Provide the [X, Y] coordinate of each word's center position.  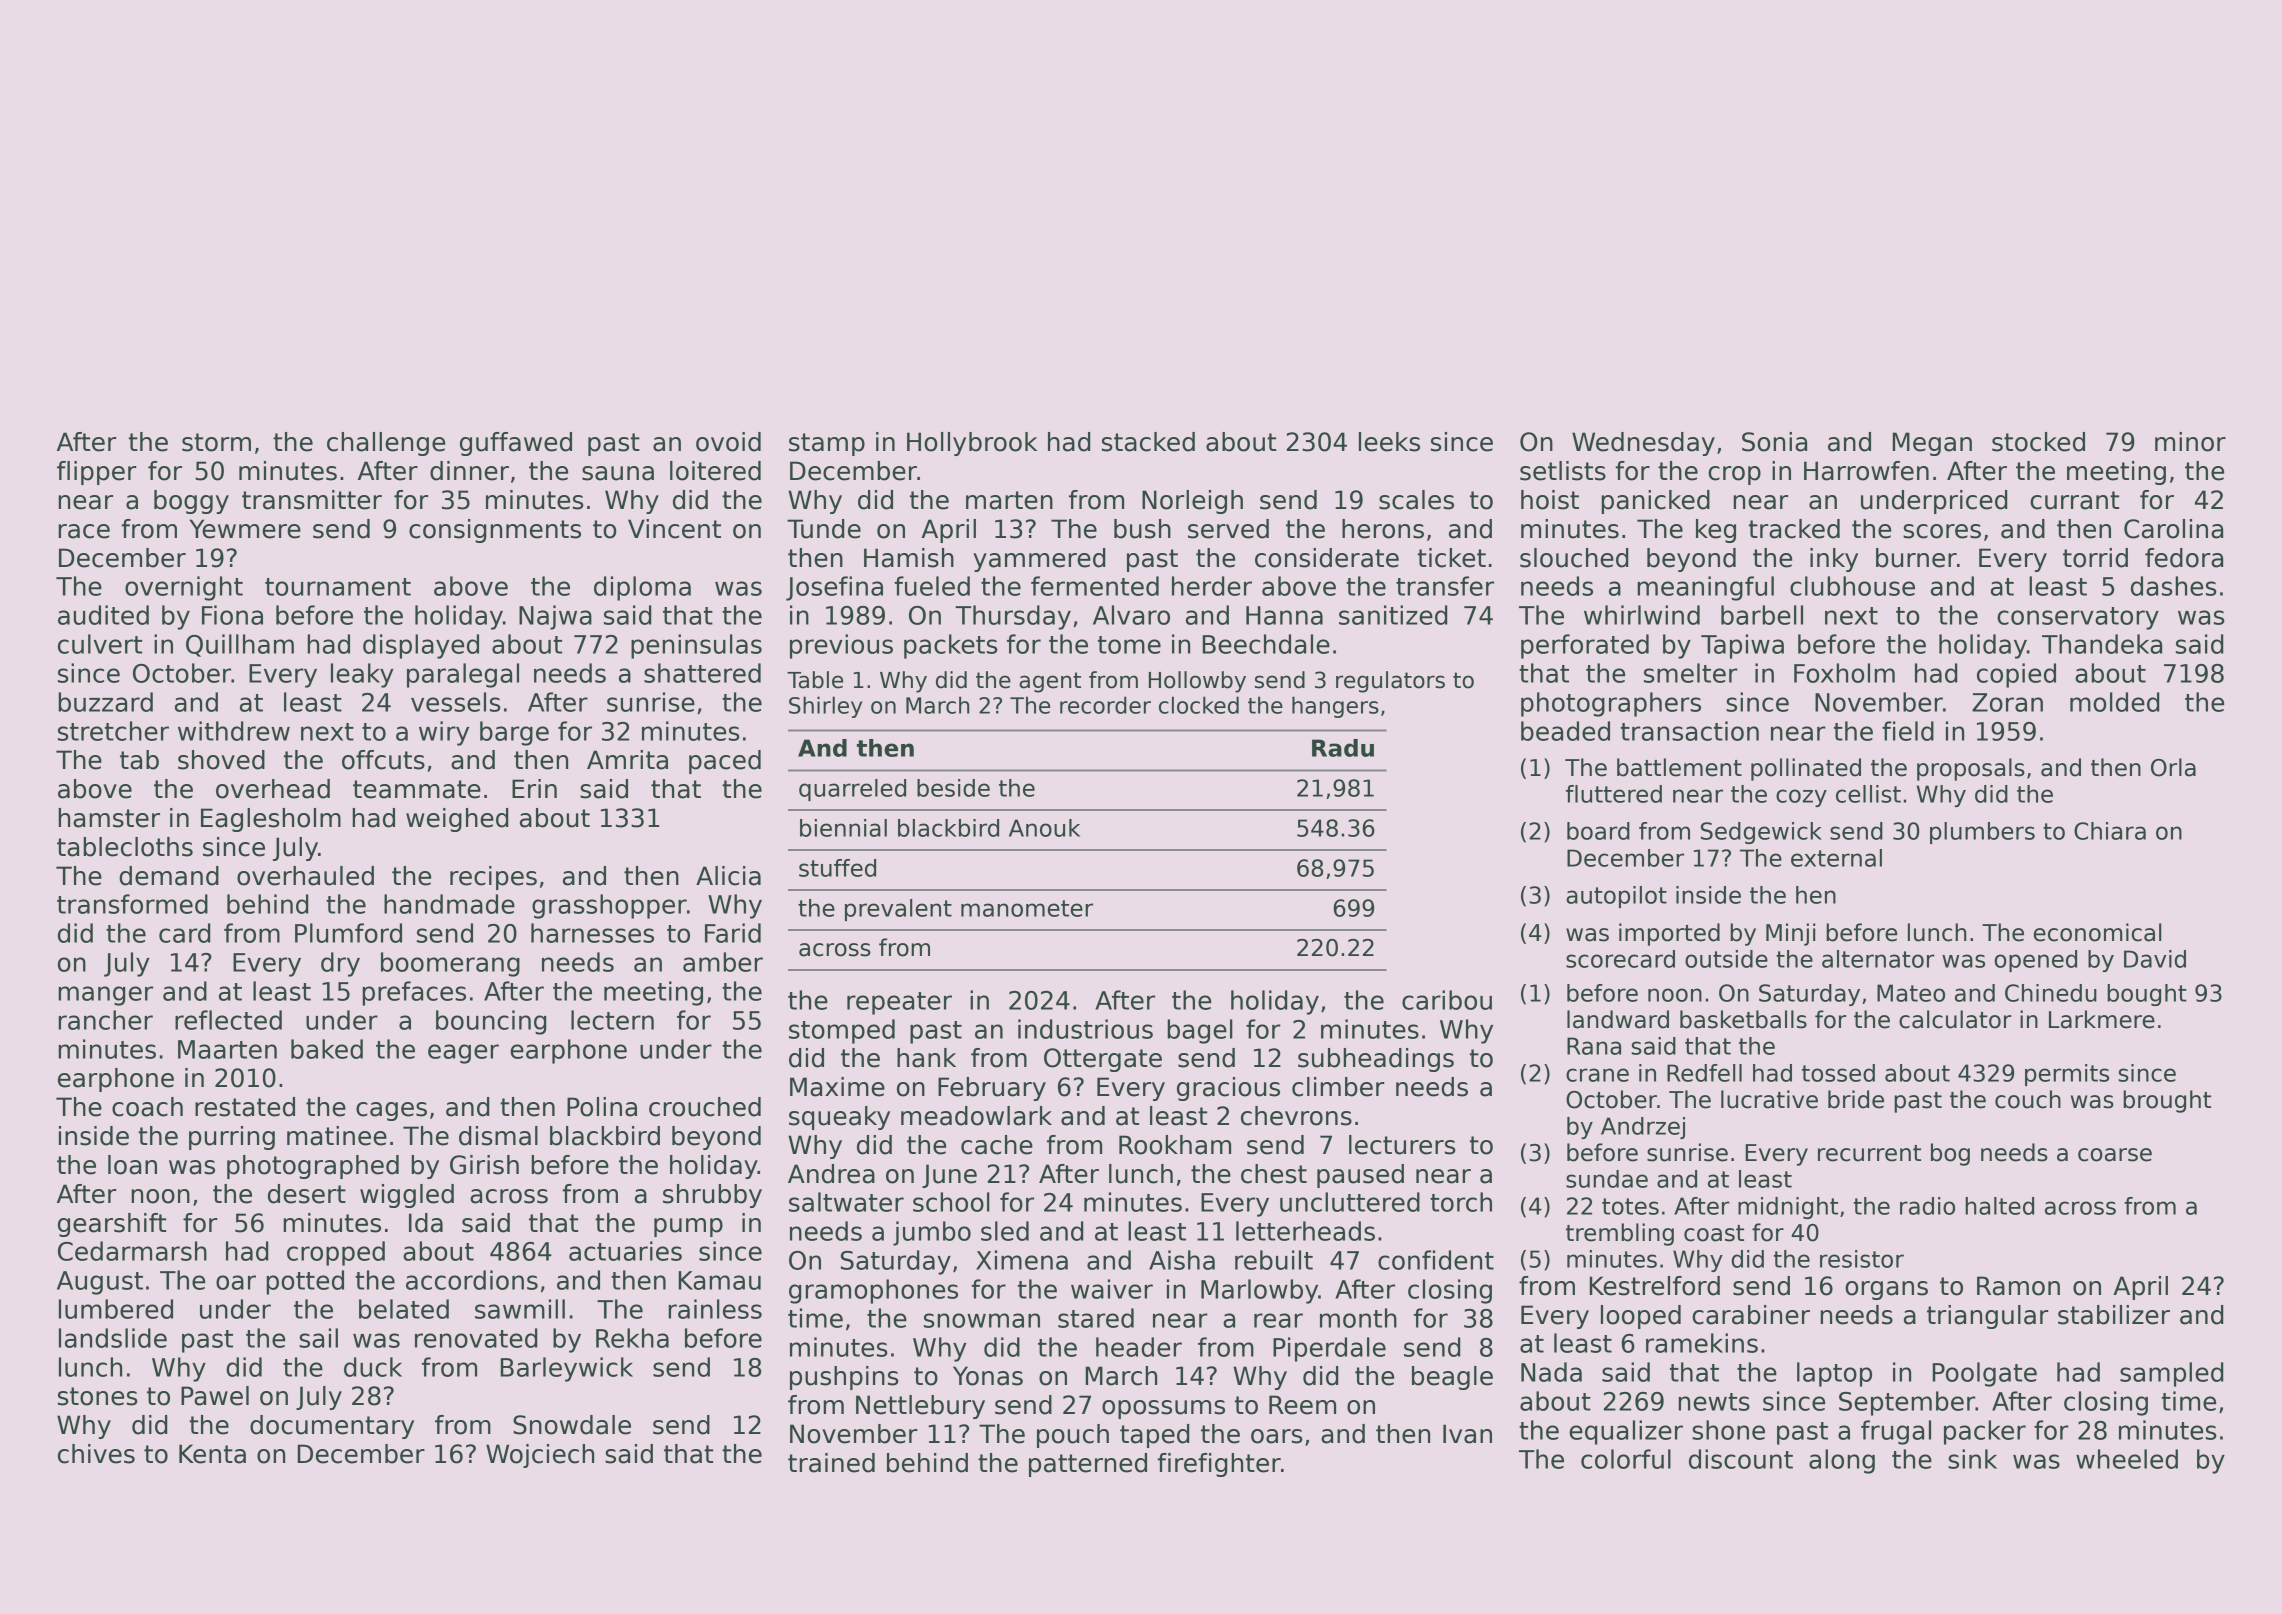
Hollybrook [972, 444]
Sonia [1774, 442]
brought [2167, 1101]
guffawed [516, 444]
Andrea [831, 1174]
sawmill [520, 1309]
